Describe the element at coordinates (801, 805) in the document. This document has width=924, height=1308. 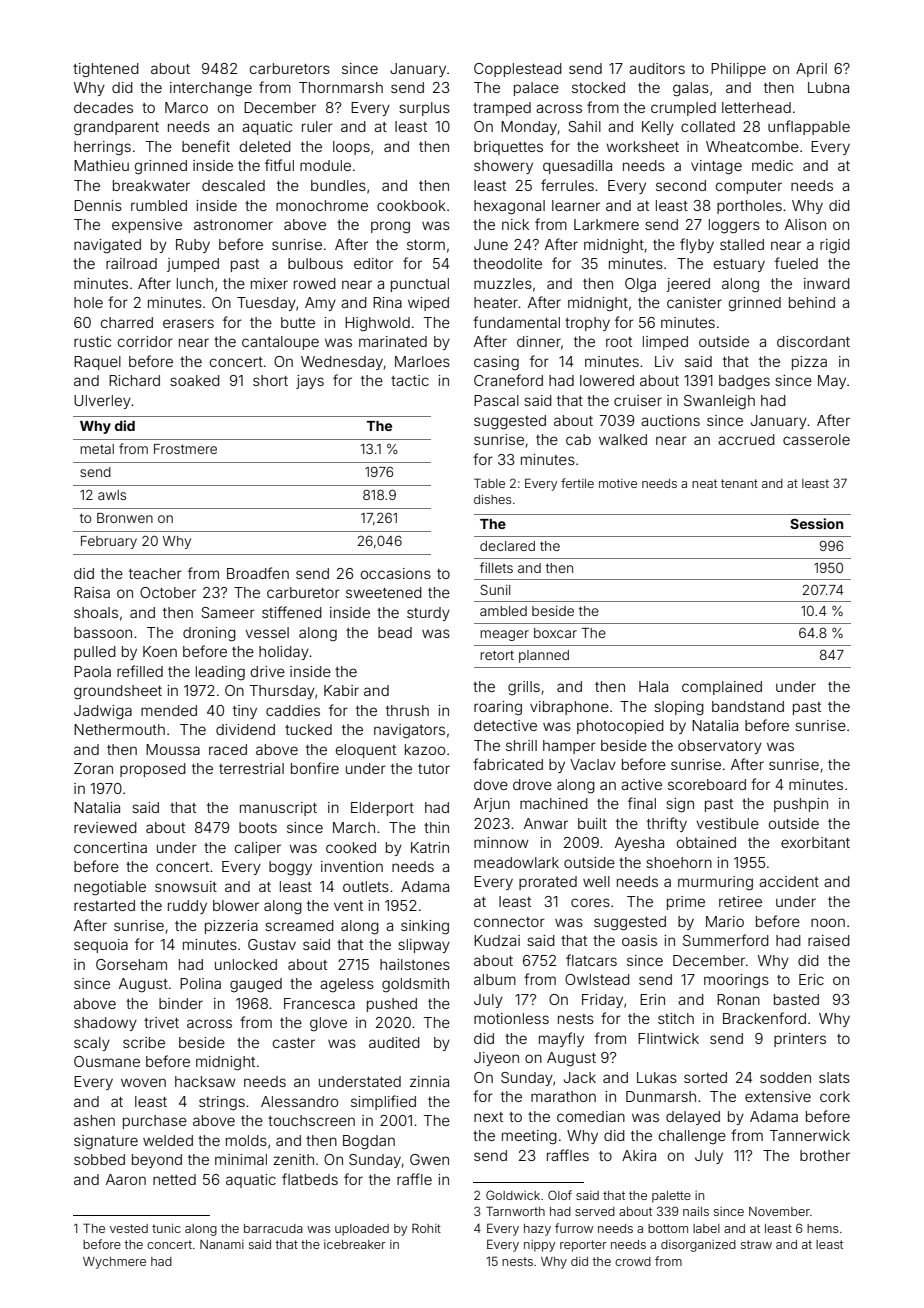
I see `pushpin` at that location.
